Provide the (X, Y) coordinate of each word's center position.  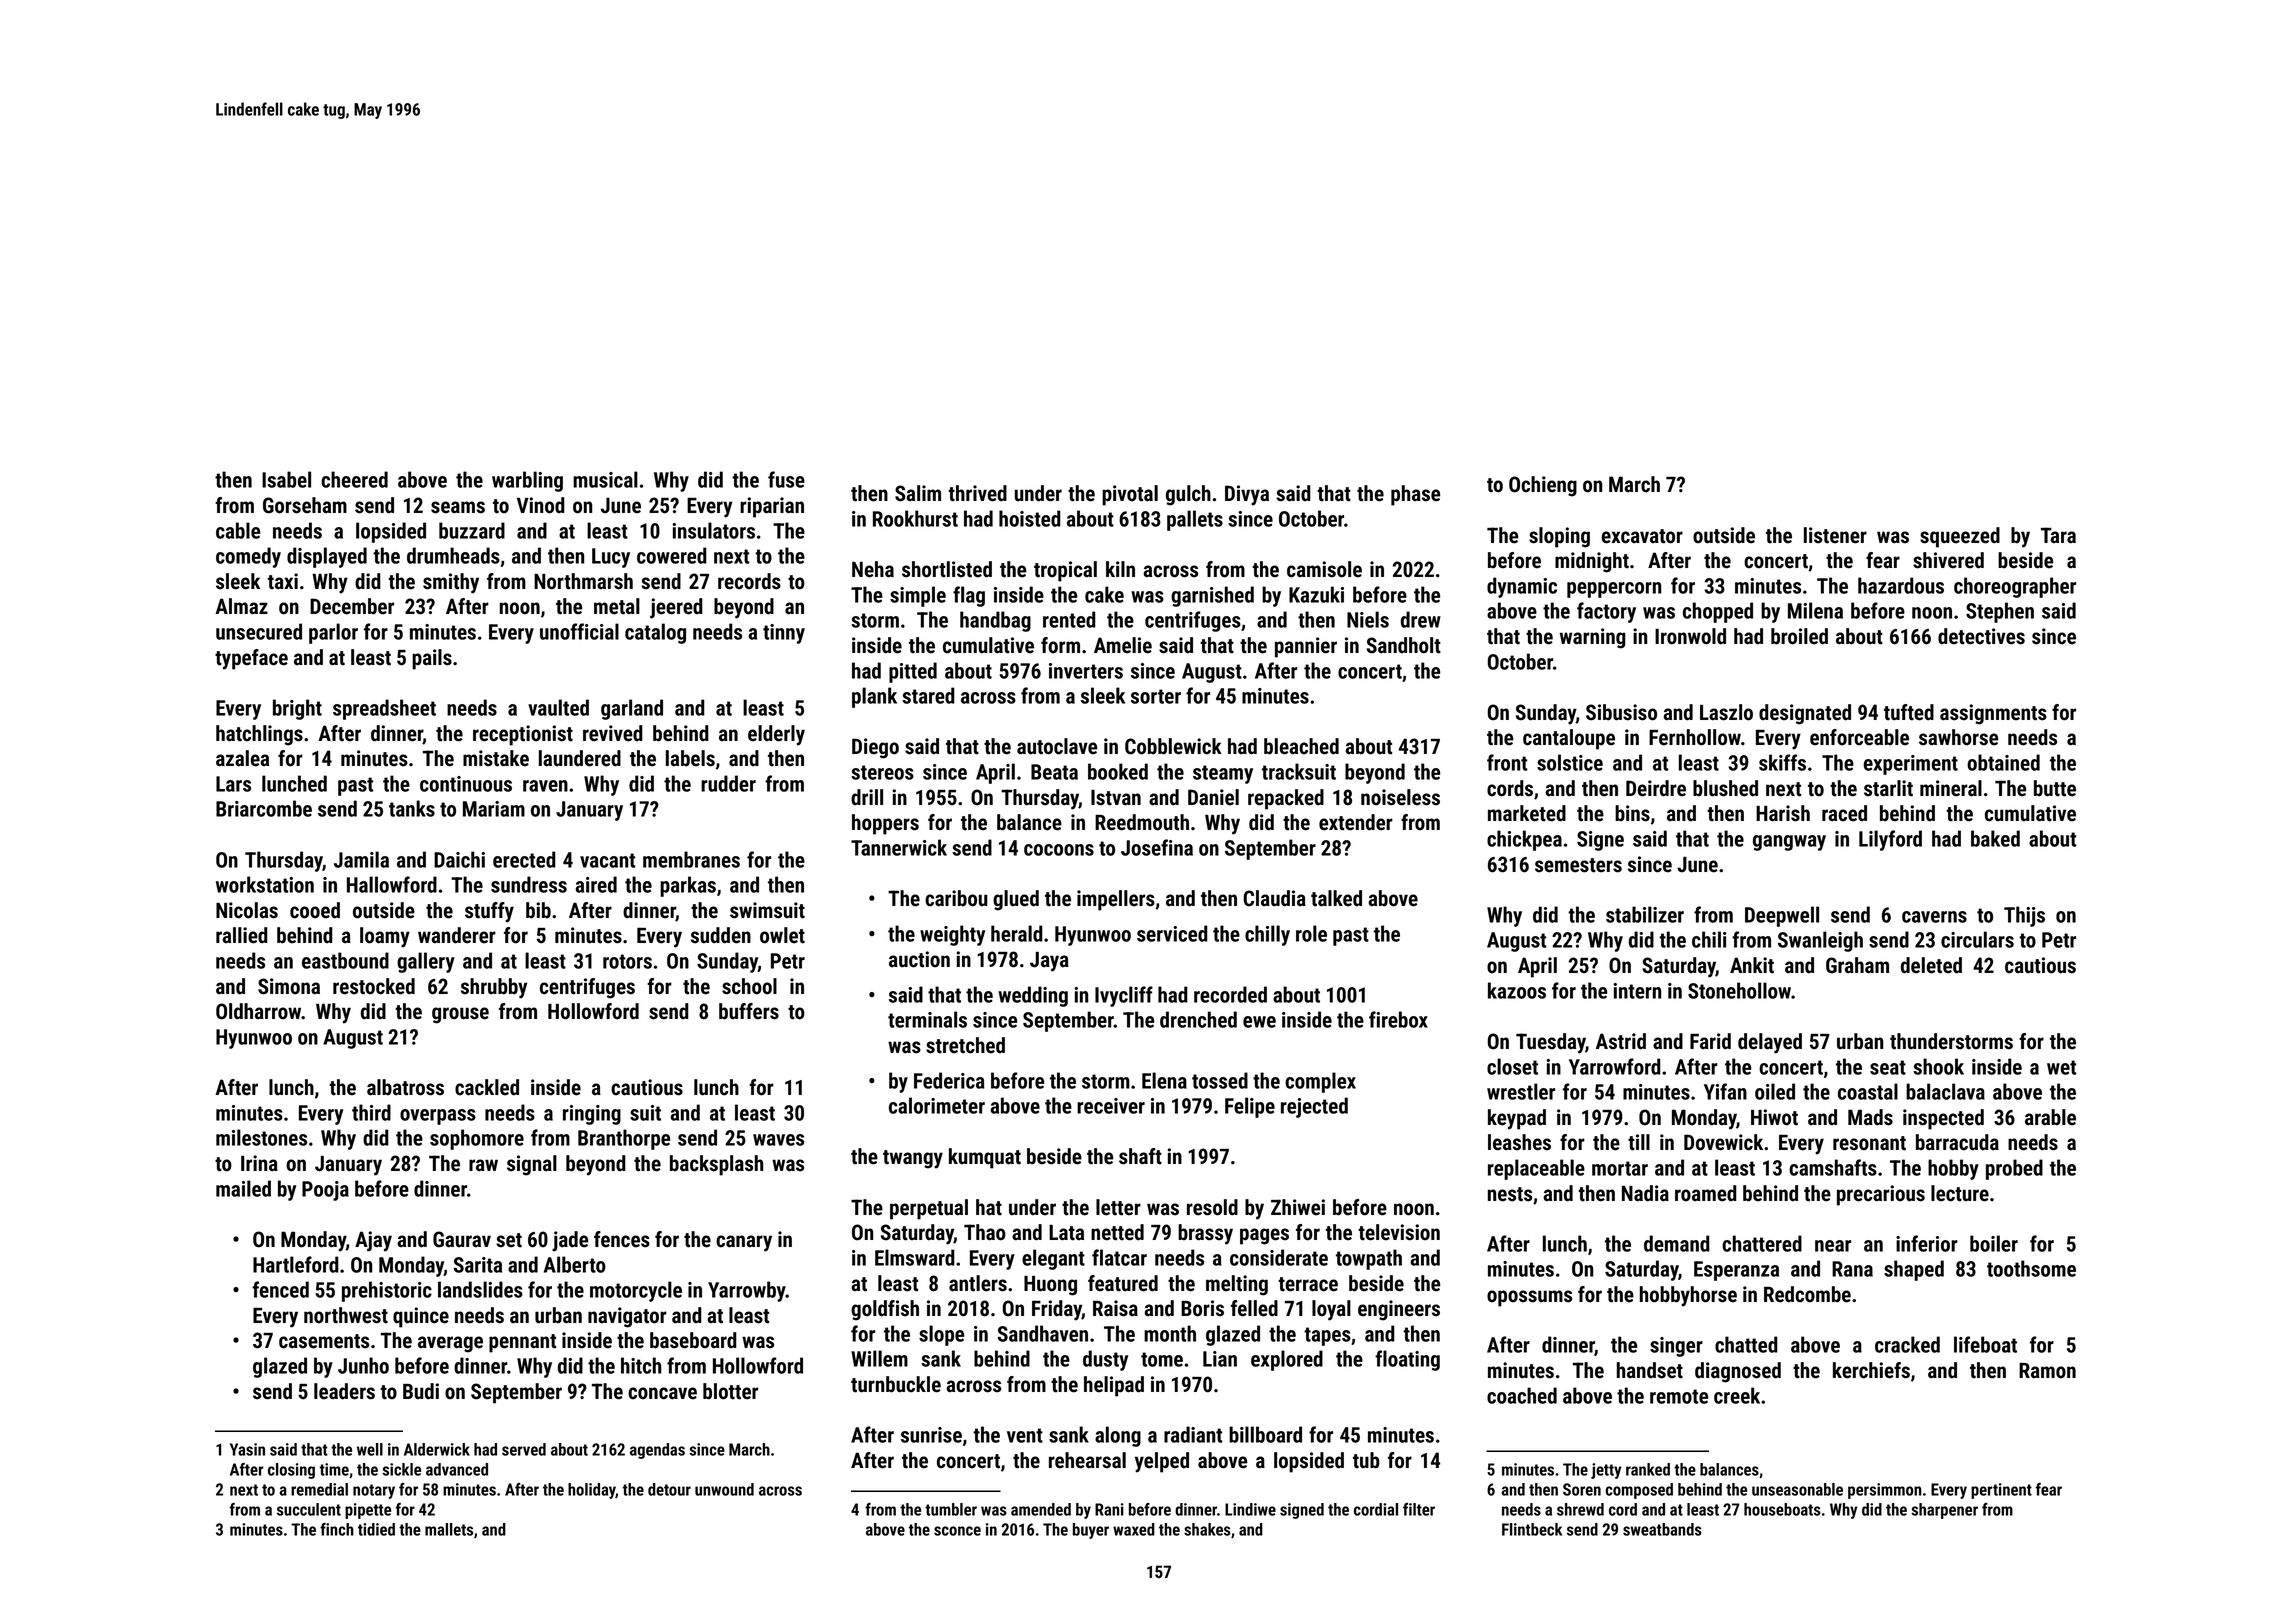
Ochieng (1543, 486)
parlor (333, 633)
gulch (1188, 495)
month (1170, 1333)
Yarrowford (1615, 1066)
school (749, 986)
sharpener (1944, 1511)
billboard (1265, 1434)
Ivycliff (1124, 996)
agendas (657, 1451)
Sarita (478, 1265)
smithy (451, 583)
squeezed (1960, 537)
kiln (1120, 569)
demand (1677, 1243)
